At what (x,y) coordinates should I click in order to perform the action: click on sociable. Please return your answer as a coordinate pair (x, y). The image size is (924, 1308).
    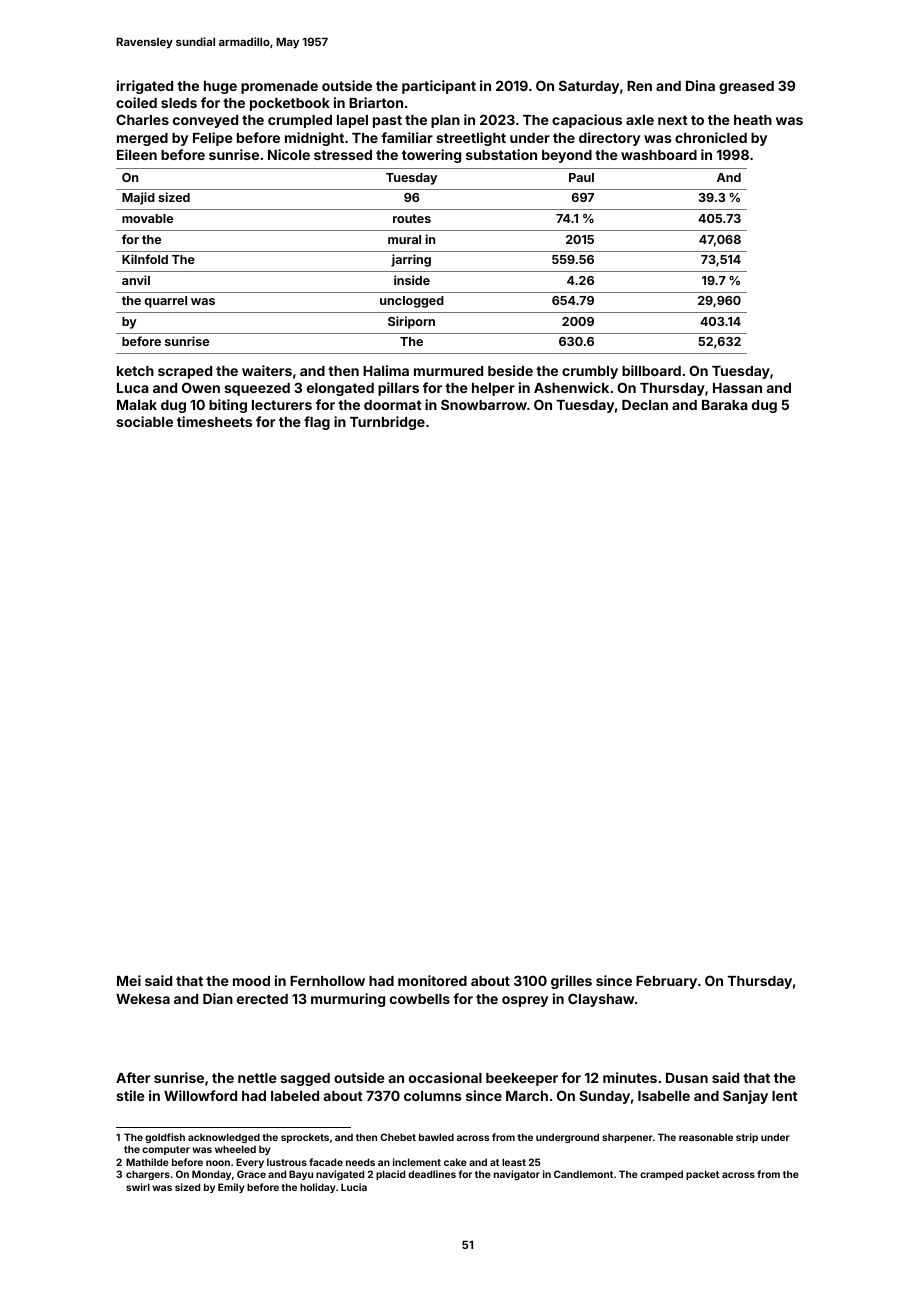
    Looking at the image, I should click on (144, 421).
